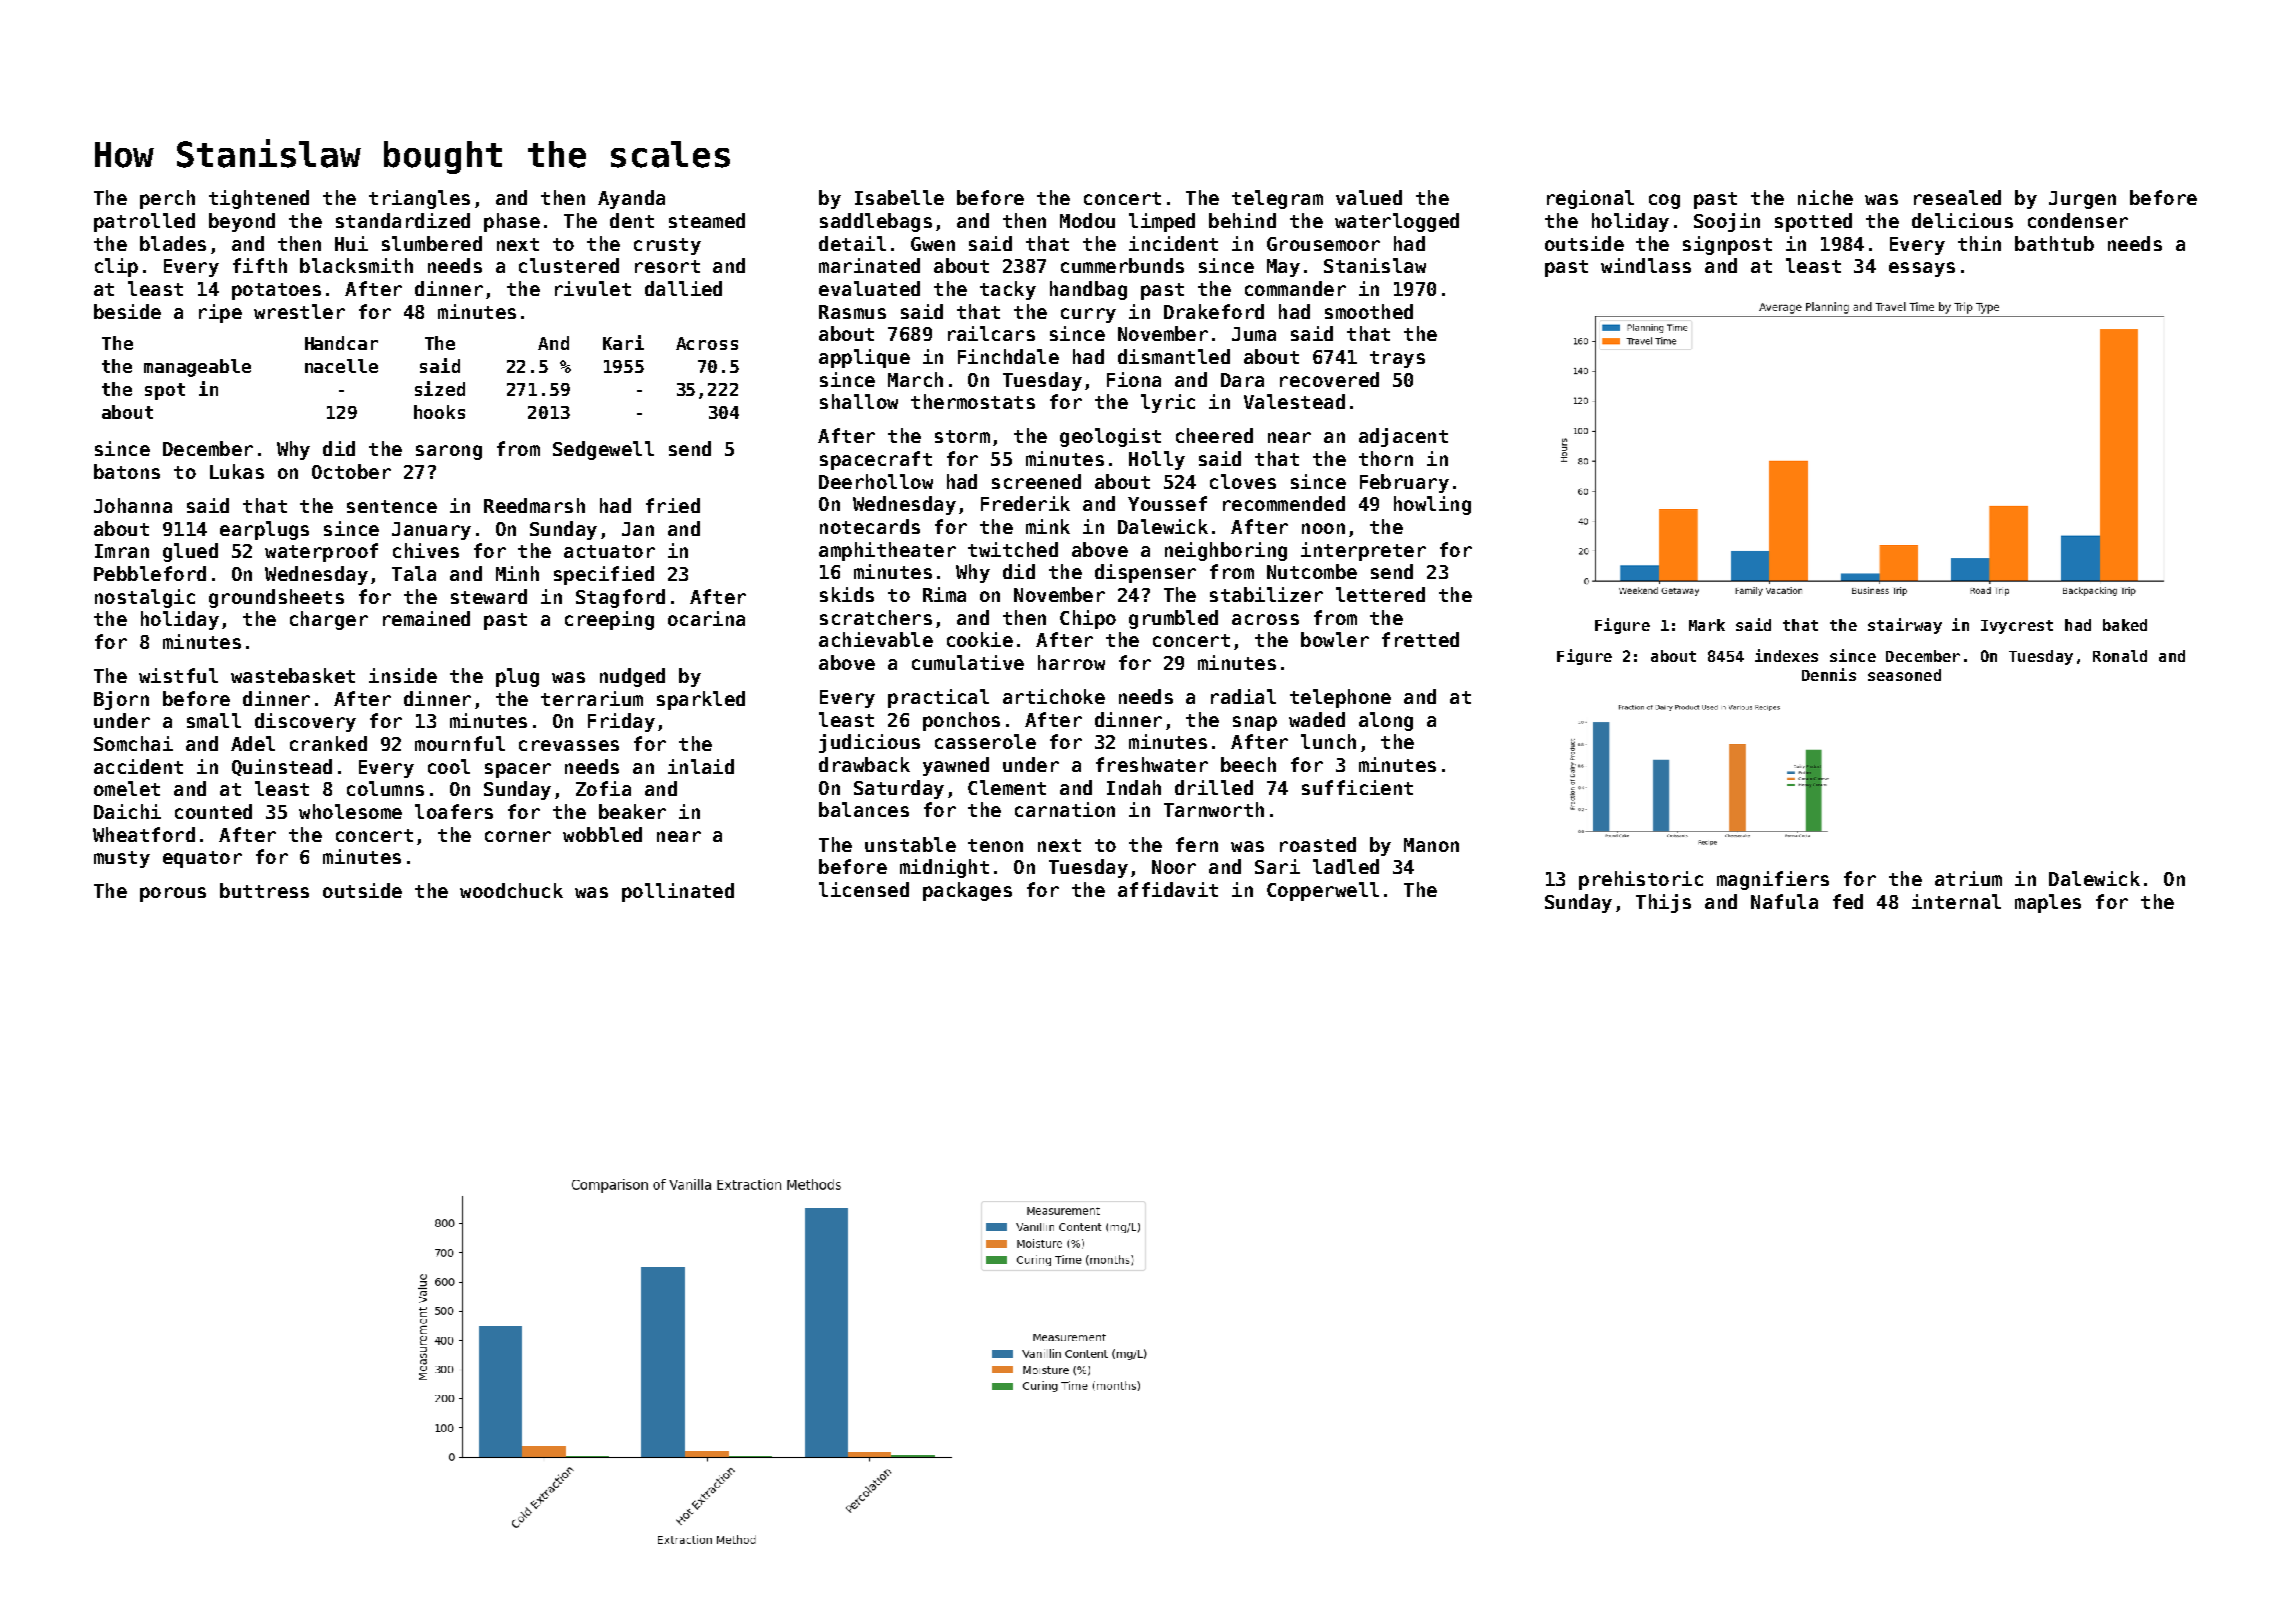 Image resolution: width=2292 pixels, height=1620 pixels. What do you see at coordinates (341, 343) in the screenshot?
I see `Handcar` at bounding box center [341, 343].
